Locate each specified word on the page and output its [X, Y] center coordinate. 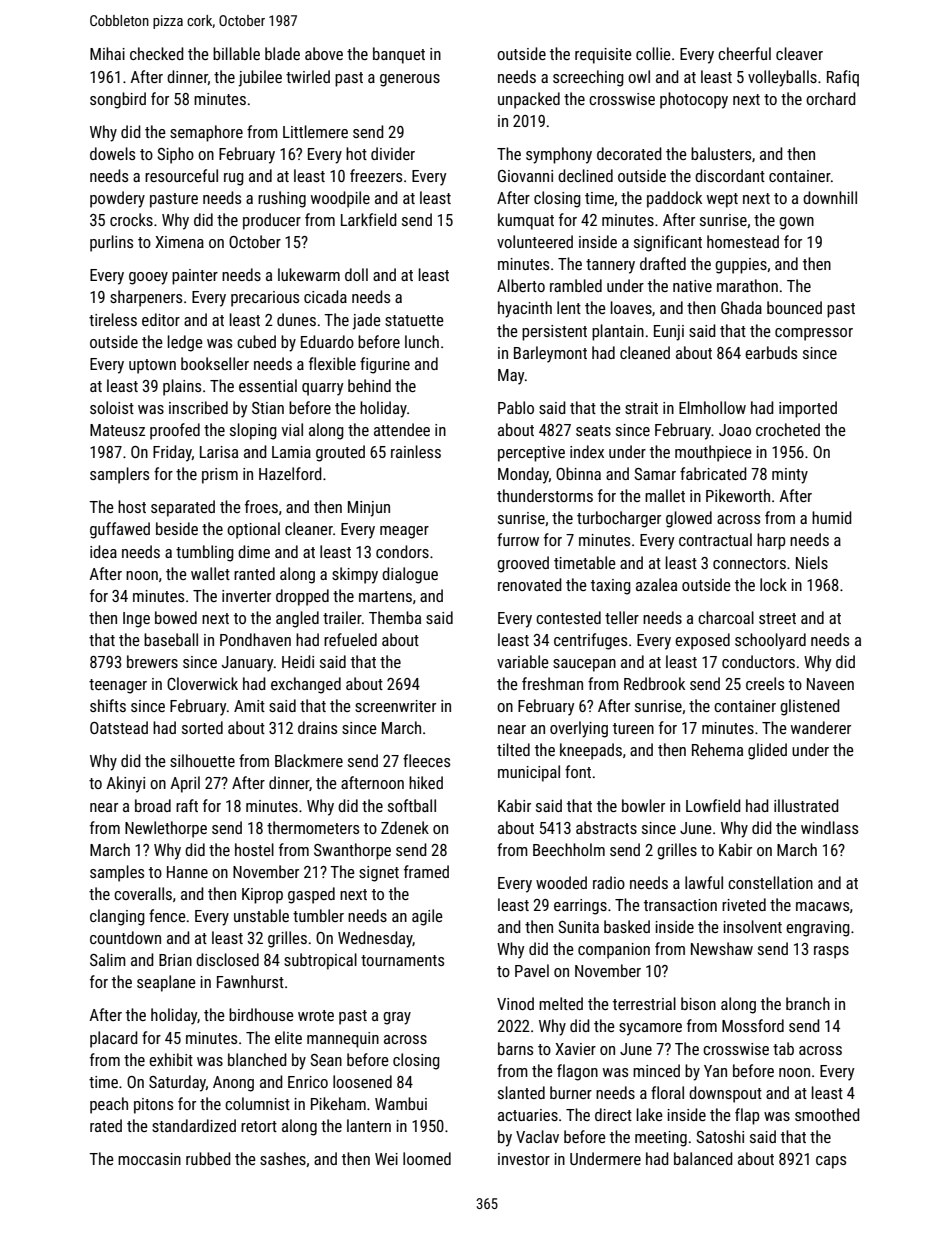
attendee [402, 429]
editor [161, 319]
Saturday [177, 1083]
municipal [529, 773]
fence [167, 915]
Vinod [515, 1003]
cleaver [799, 53]
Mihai [107, 53]
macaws [822, 906]
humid [832, 517]
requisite [603, 56]
